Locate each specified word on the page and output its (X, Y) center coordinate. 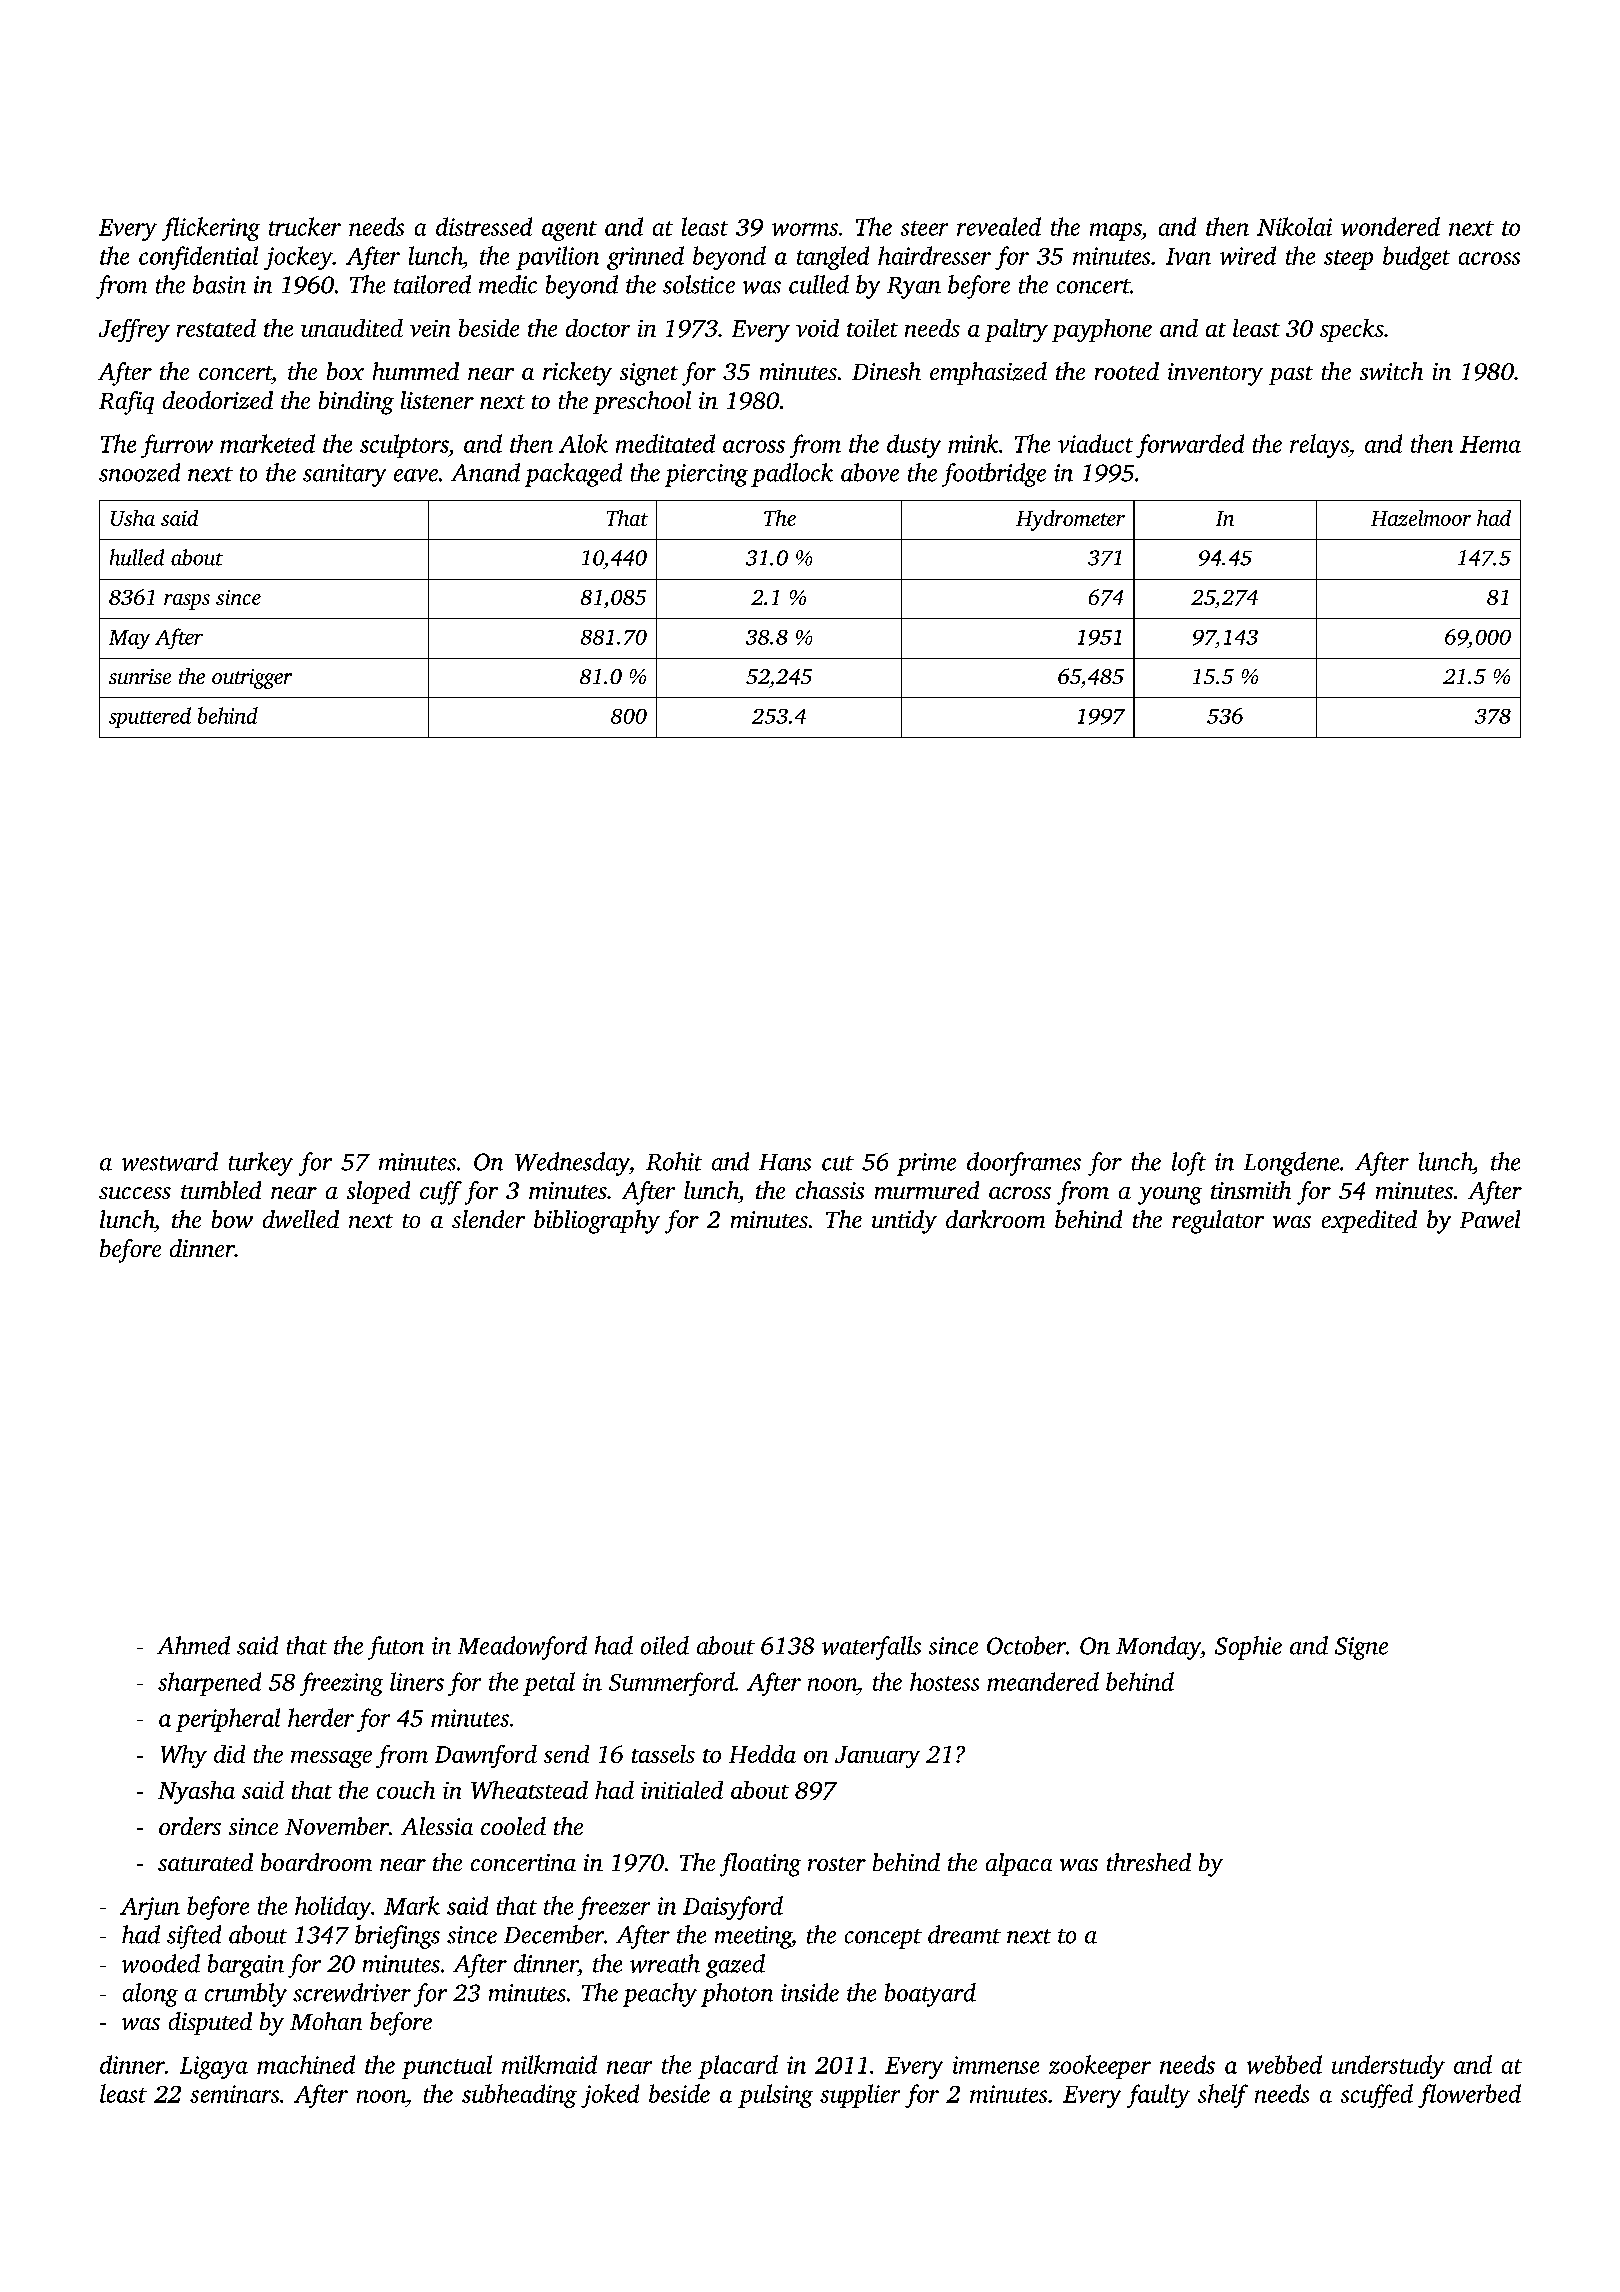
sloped (378, 1192)
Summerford (672, 1684)
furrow (177, 446)
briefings (397, 1937)
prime (926, 1164)
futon (396, 1648)
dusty (914, 446)
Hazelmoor (1421, 518)
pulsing (775, 2096)
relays (1319, 446)
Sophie (1248, 1648)
